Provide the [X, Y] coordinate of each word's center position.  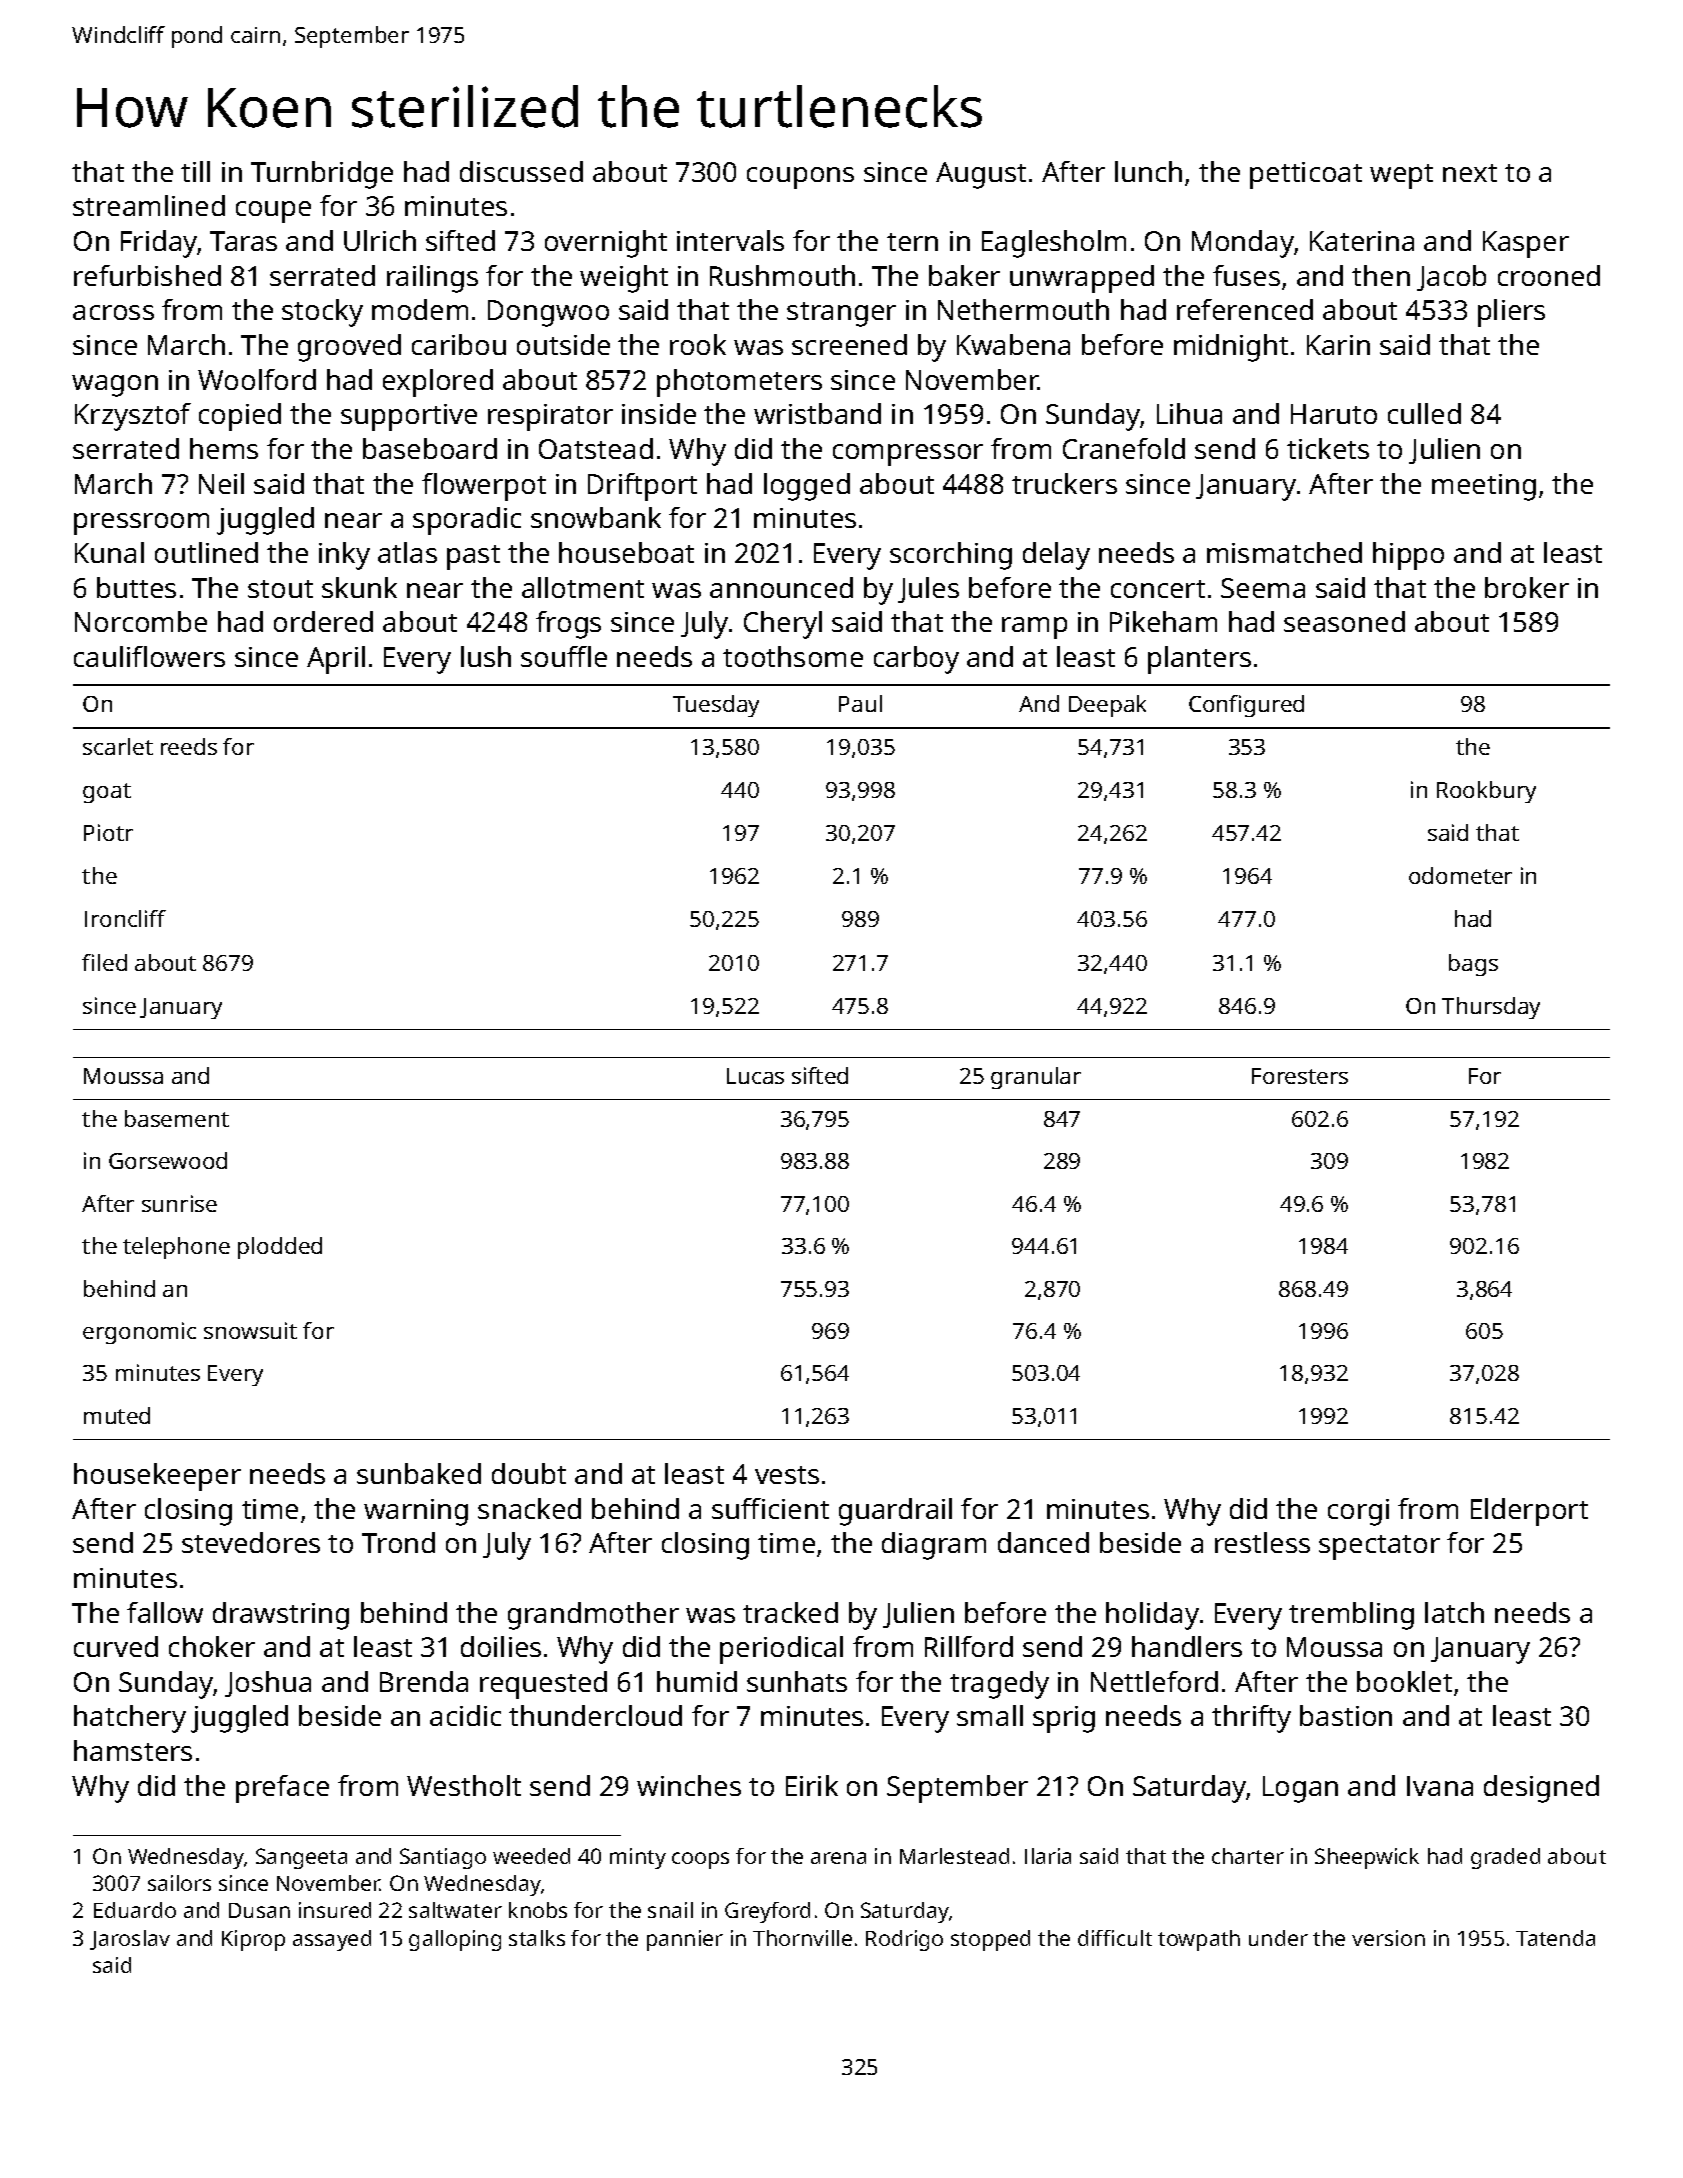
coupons [800, 178]
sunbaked [419, 1473]
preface [282, 1789]
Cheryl [783, 625]
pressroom [141, 524]
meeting [1484, 487]
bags [1473, 965]
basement [177, 1118]
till [195, 171]
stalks [537, 1938]
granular [1036, 1078]
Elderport [1529, 1512]
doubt [529, 1473]
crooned [1549, 275]
